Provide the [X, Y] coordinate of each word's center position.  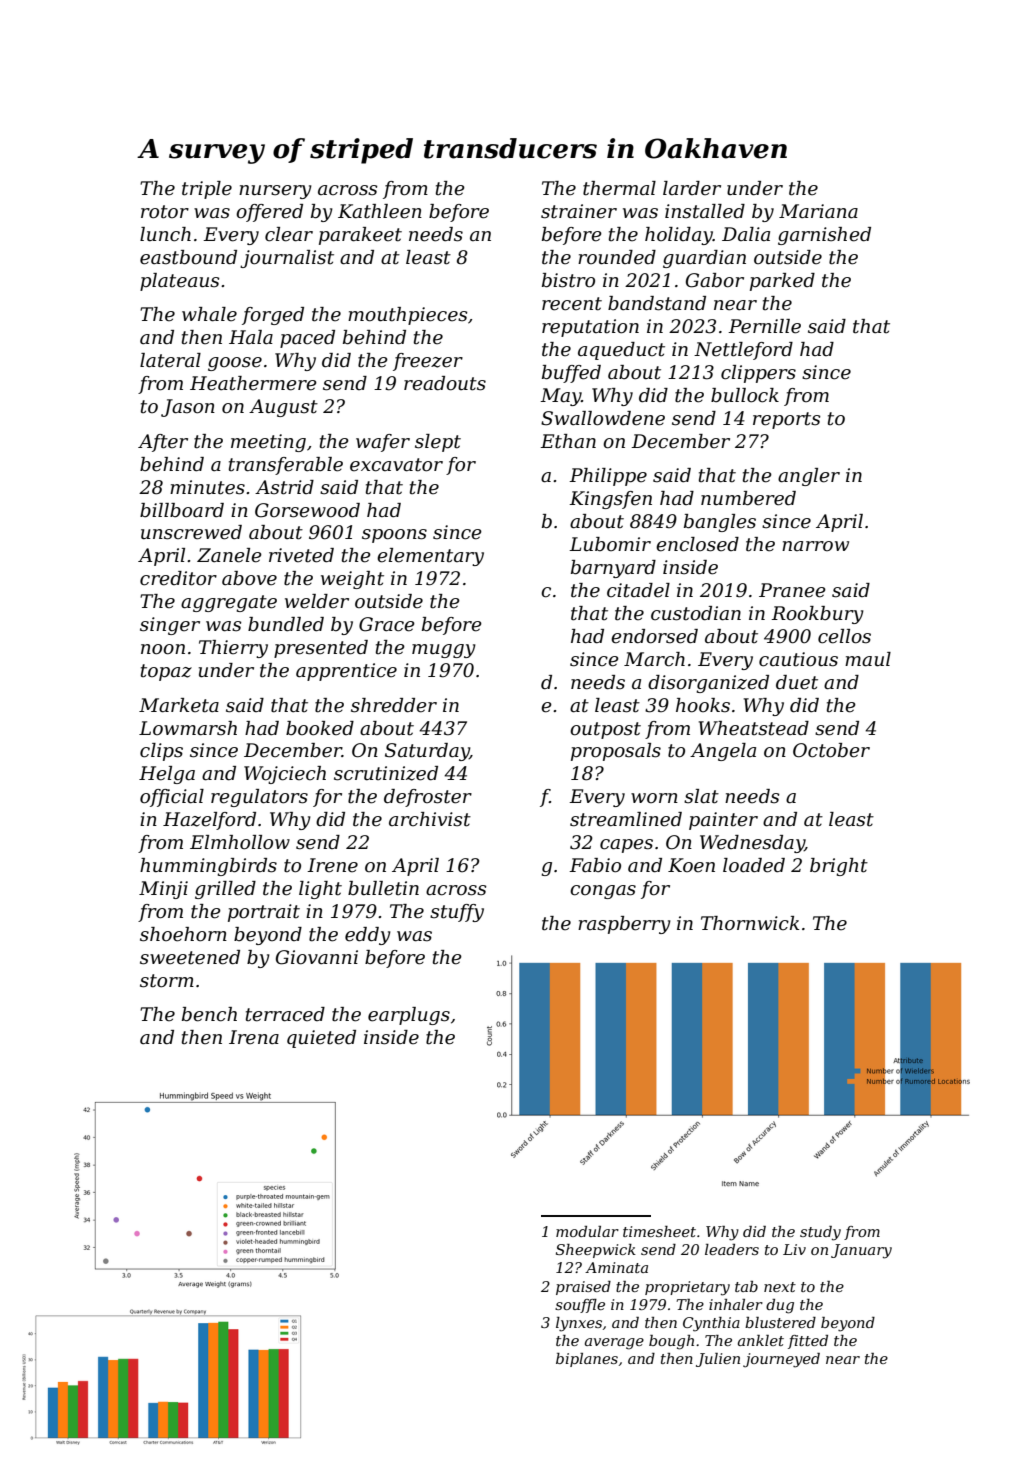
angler [809, 477]
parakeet [360, 236]
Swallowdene [603, 418]
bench [209, 1014]
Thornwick [750, 923]
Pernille [764, 326]
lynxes [579, 1324]
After [163, 443]
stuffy [457, 913]
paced [307, 339]
